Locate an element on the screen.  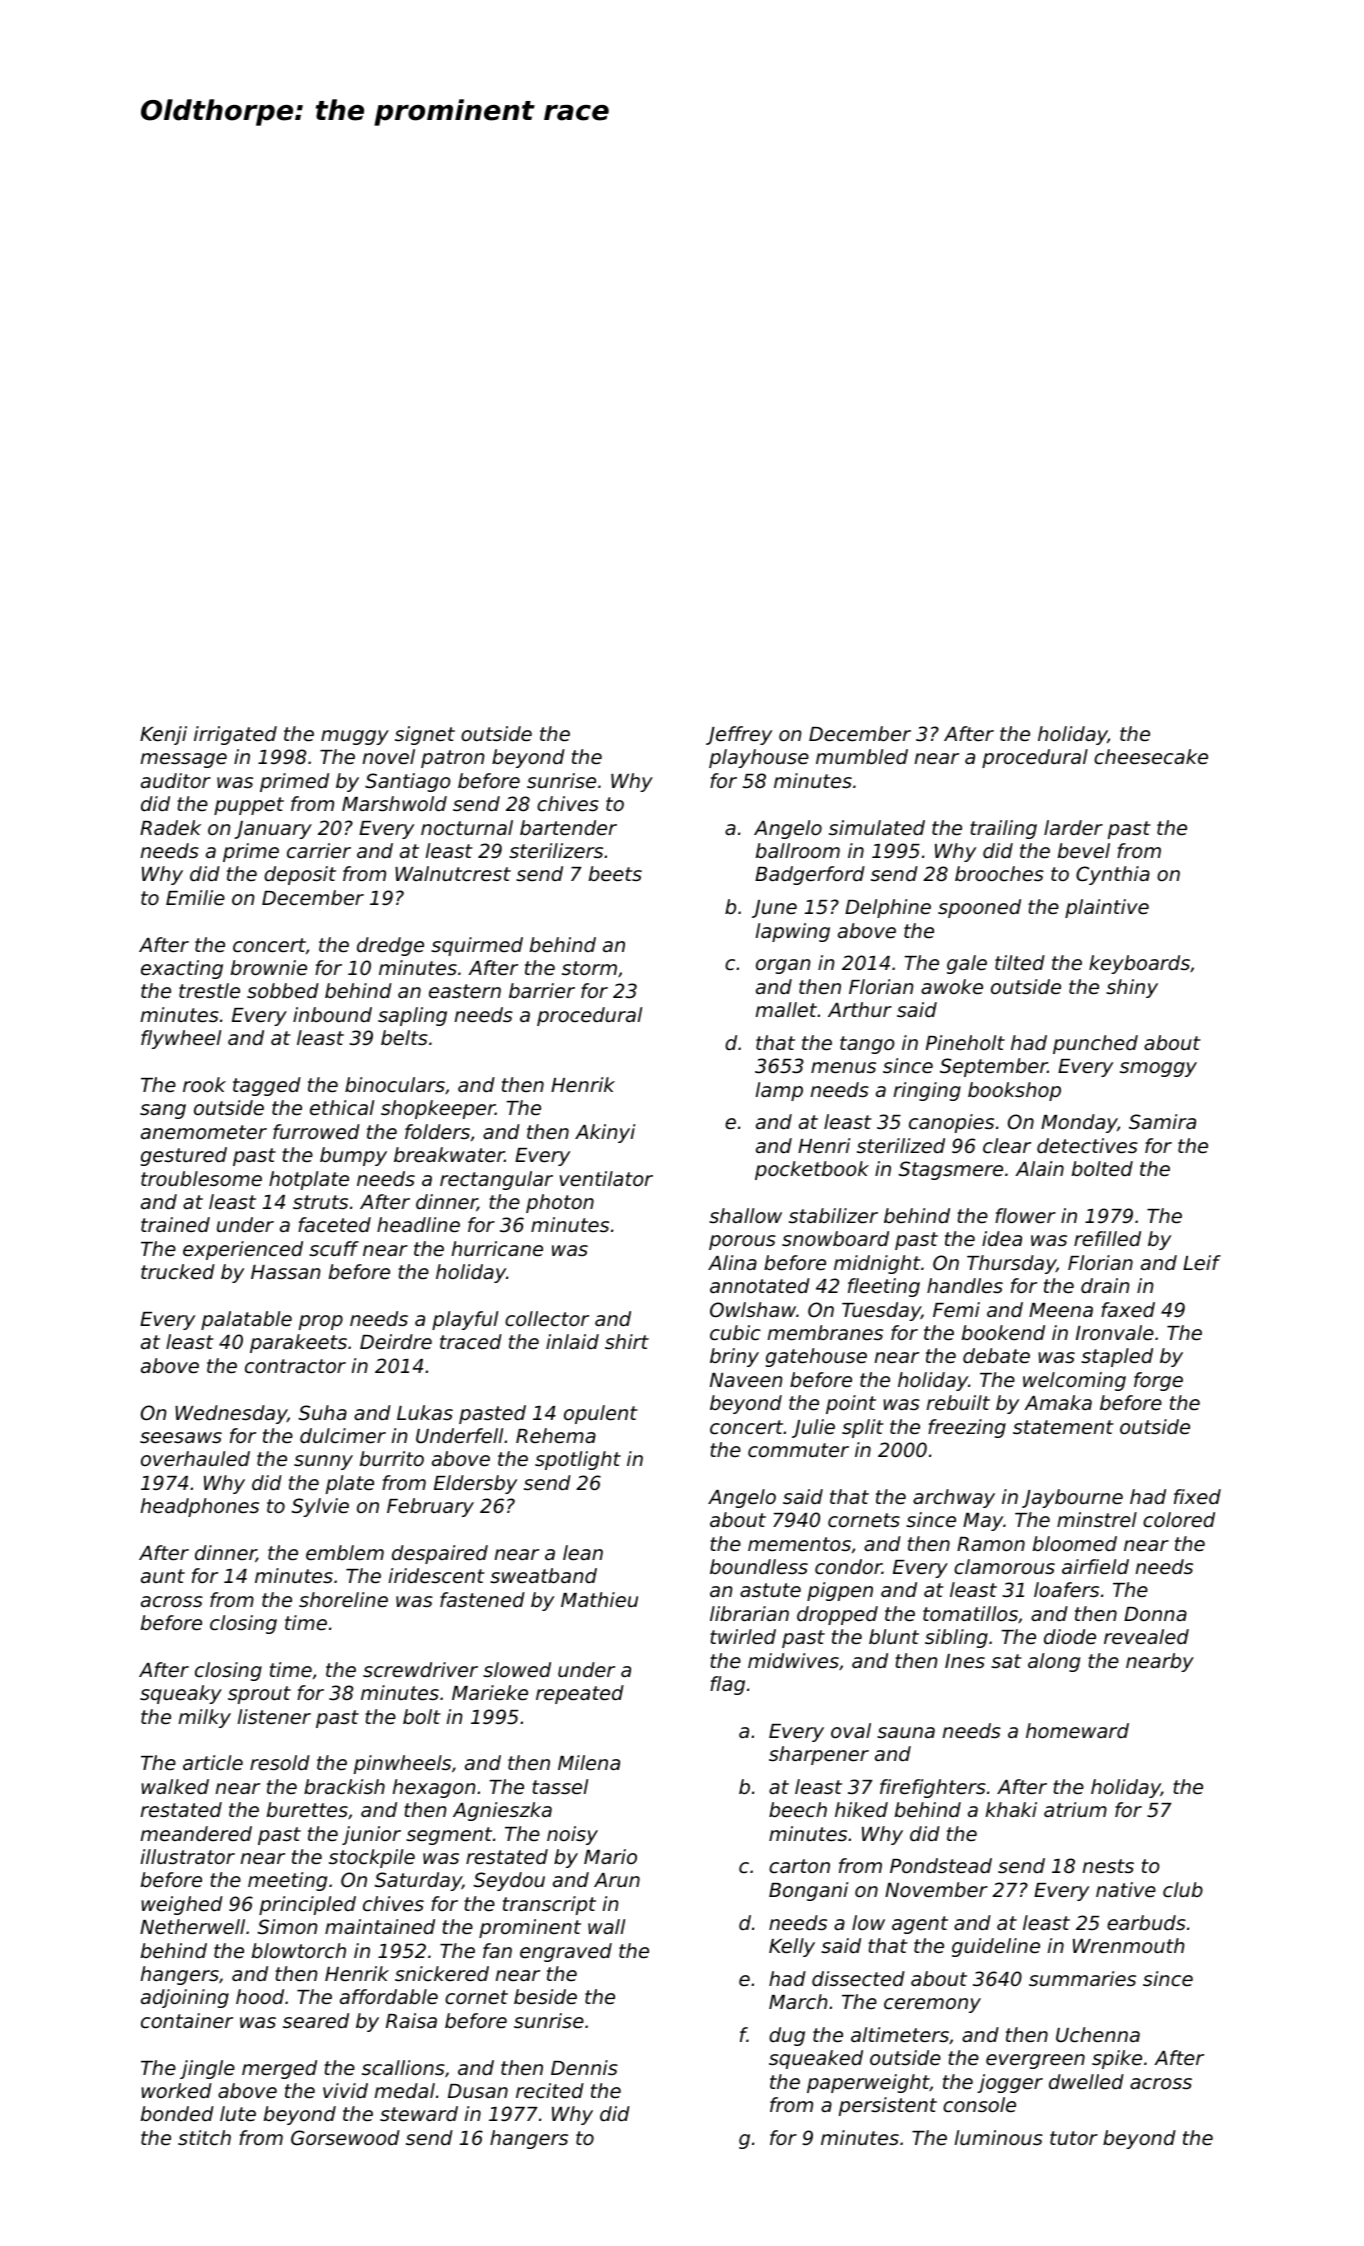
cheesecake is located at coordinates (1151, 756).
